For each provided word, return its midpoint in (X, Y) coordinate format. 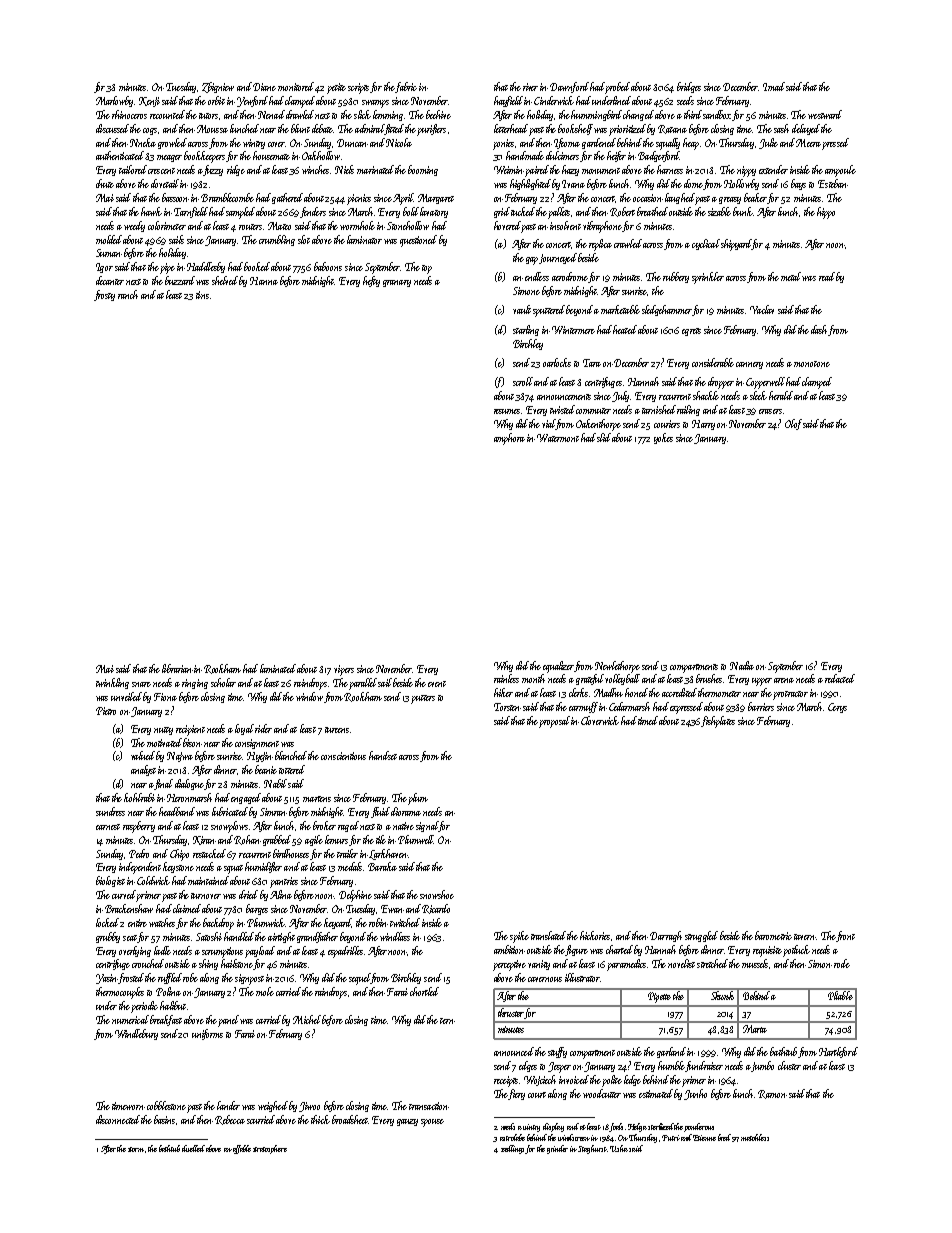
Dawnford (569, 87)
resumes (508, 411)
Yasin (107, 979)
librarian (177, 668)
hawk (151, 211)
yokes (663, 438)
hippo (826, 213)
